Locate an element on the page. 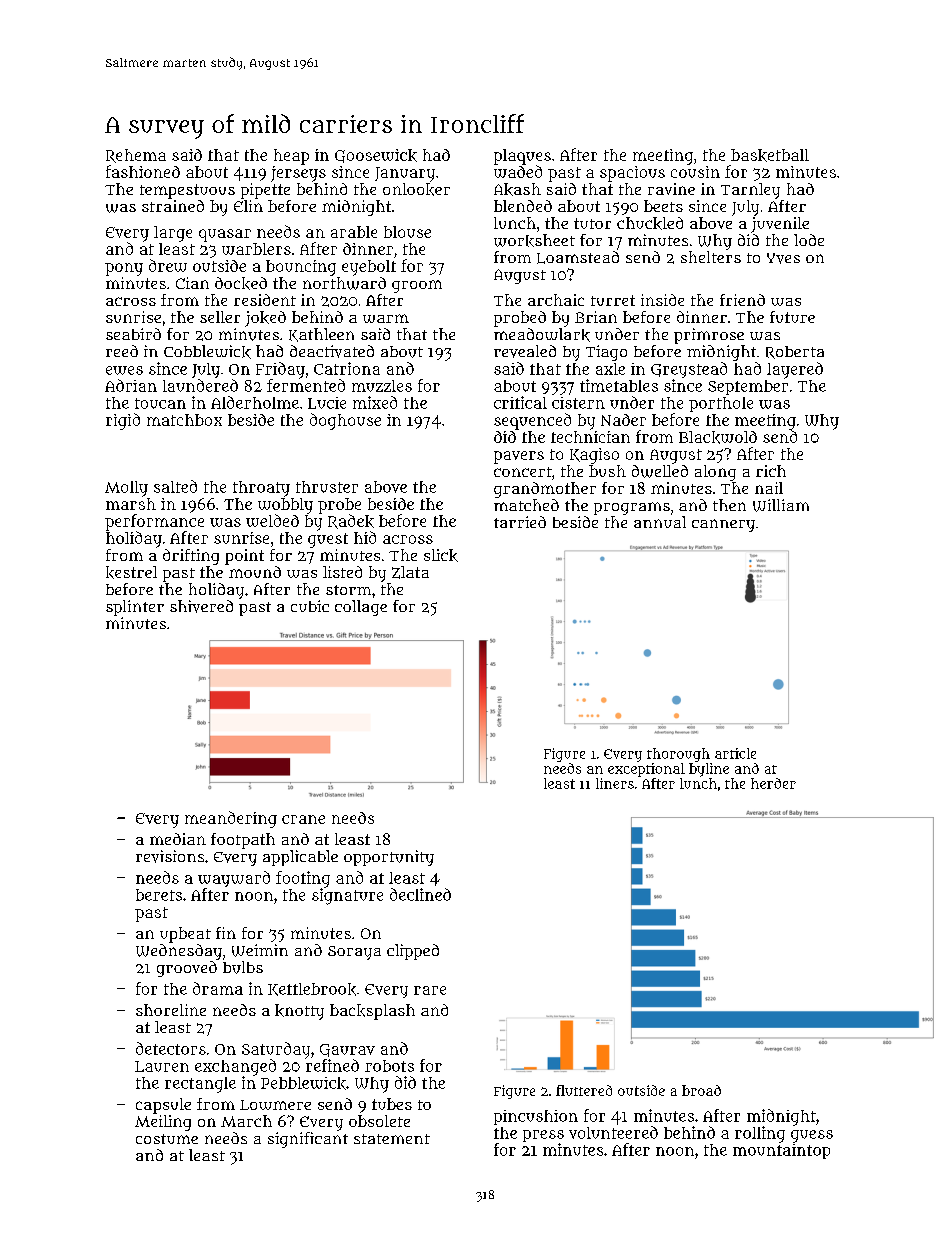 The width and height of the image is (952, 1233). thorough is located at coordinates (678, 755).
